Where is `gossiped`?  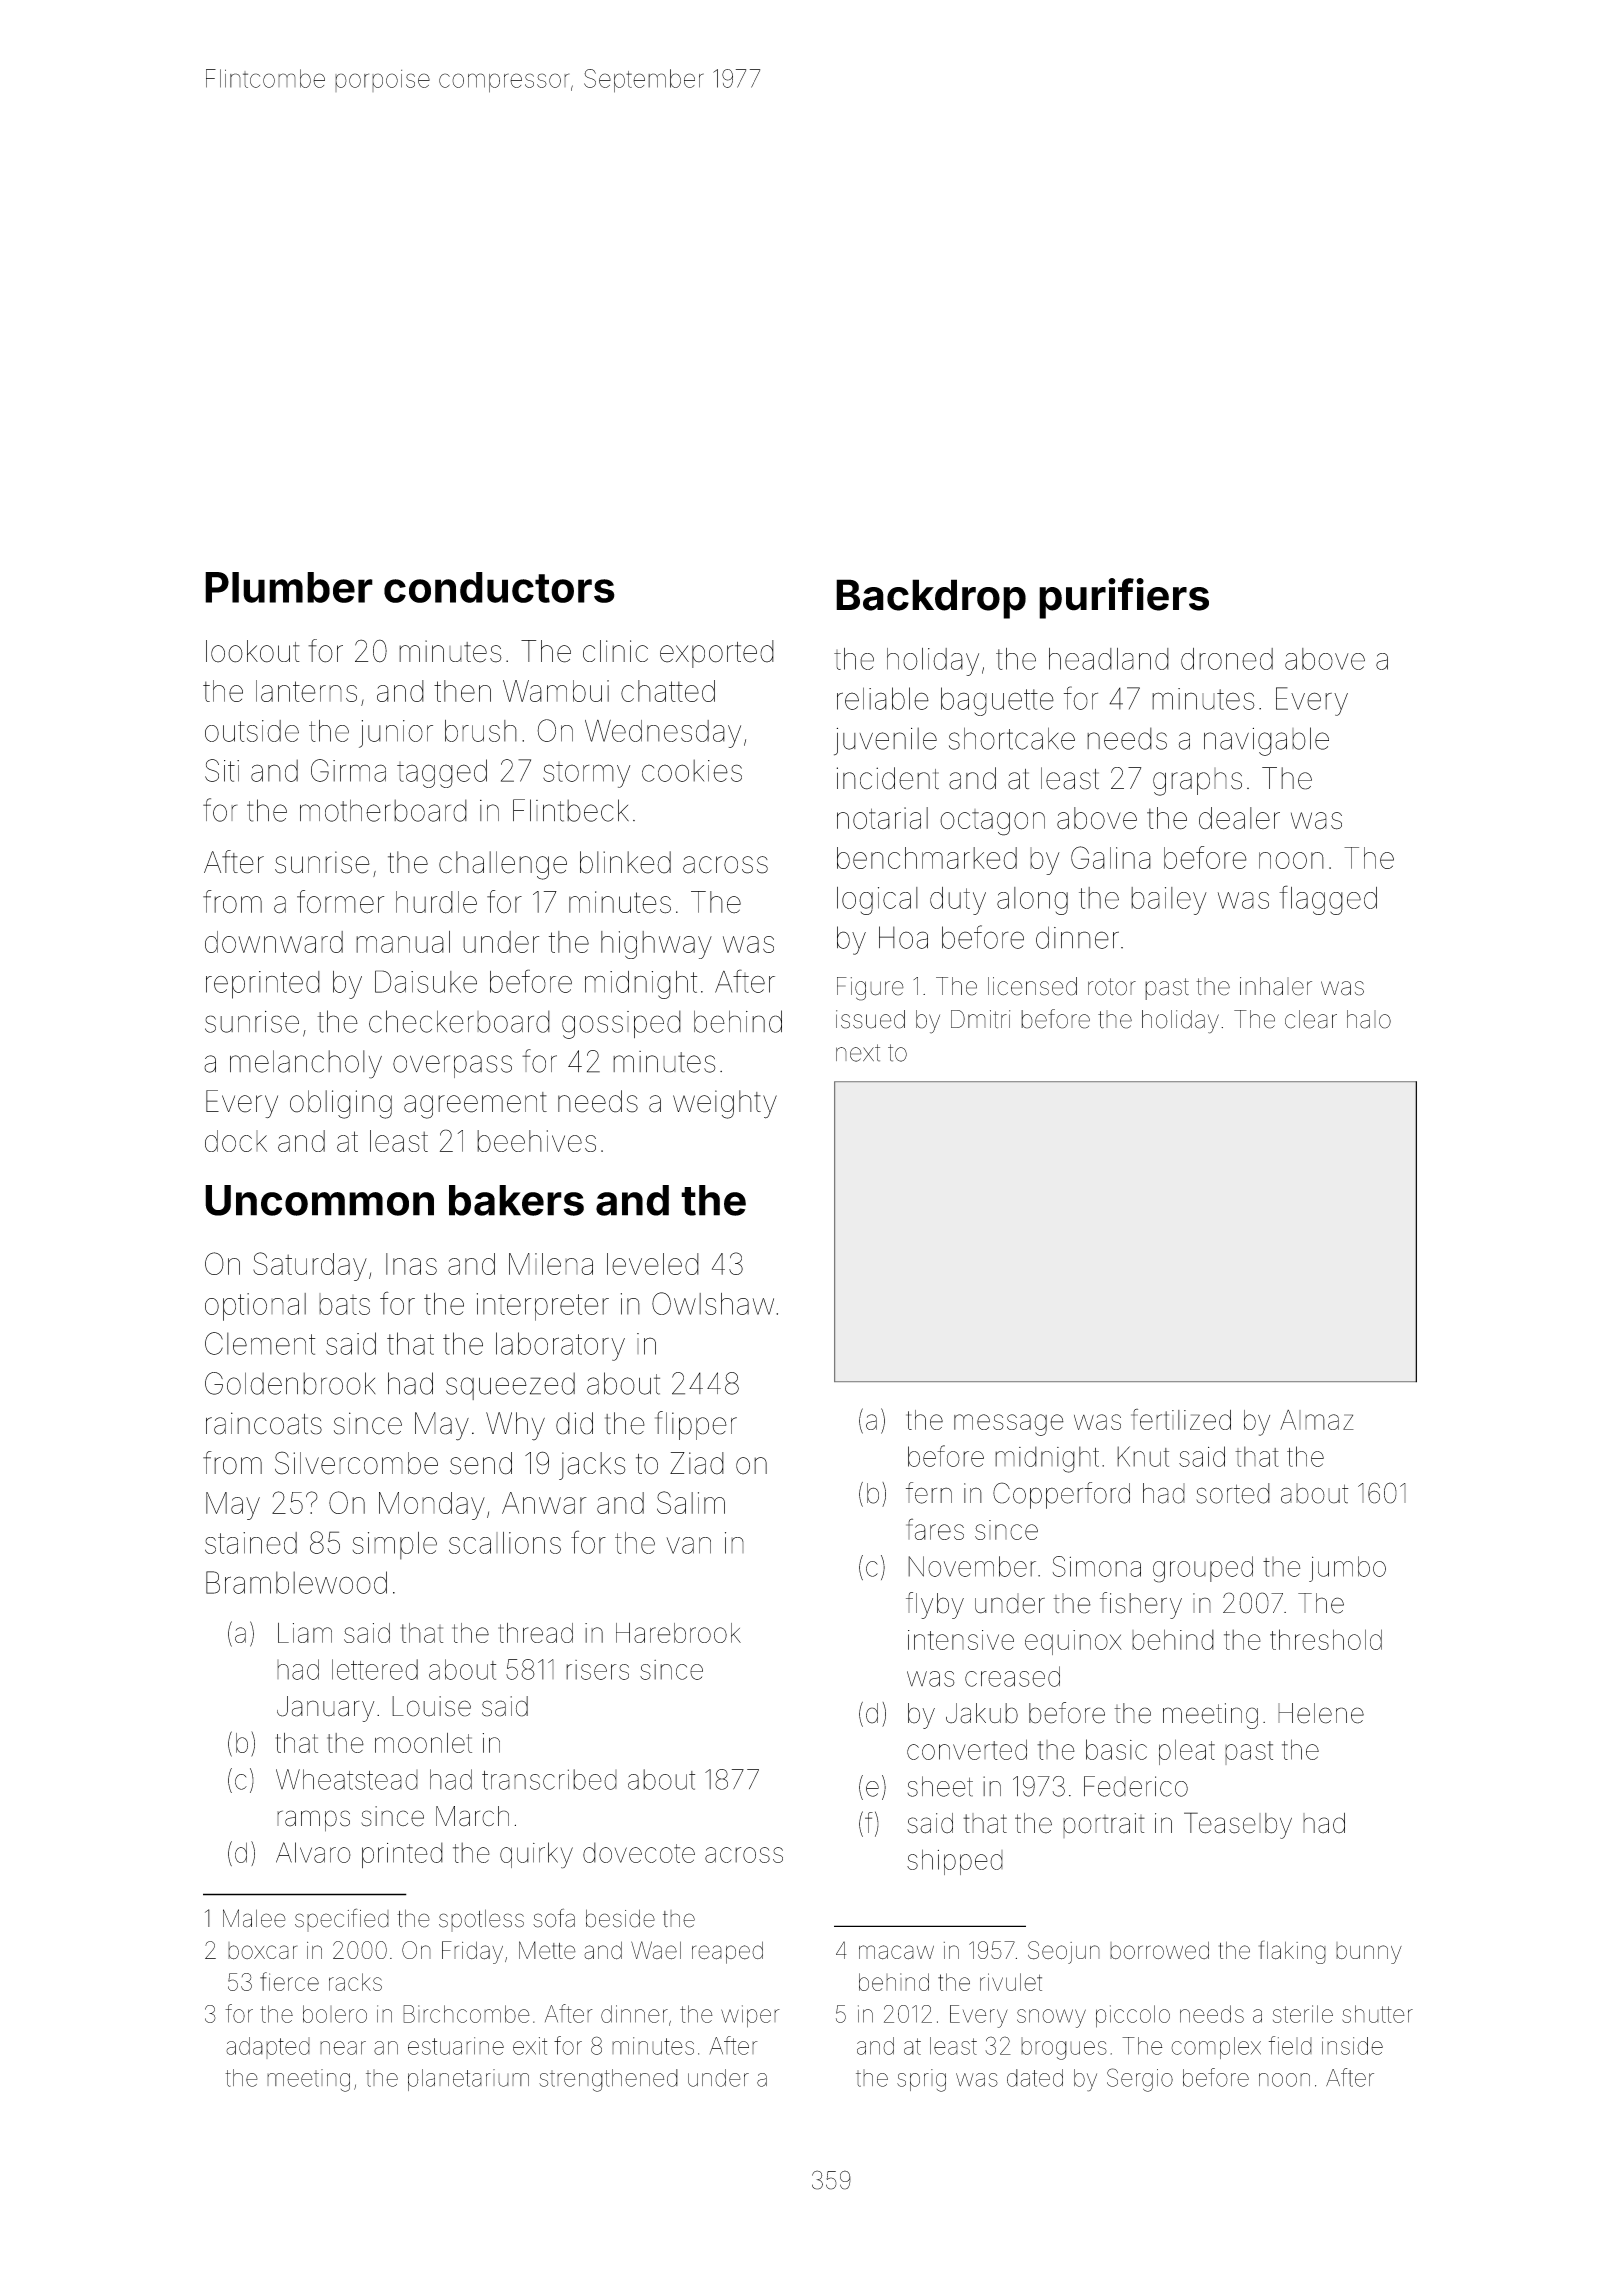
gossiped is located at coordinates (621, 1024).
